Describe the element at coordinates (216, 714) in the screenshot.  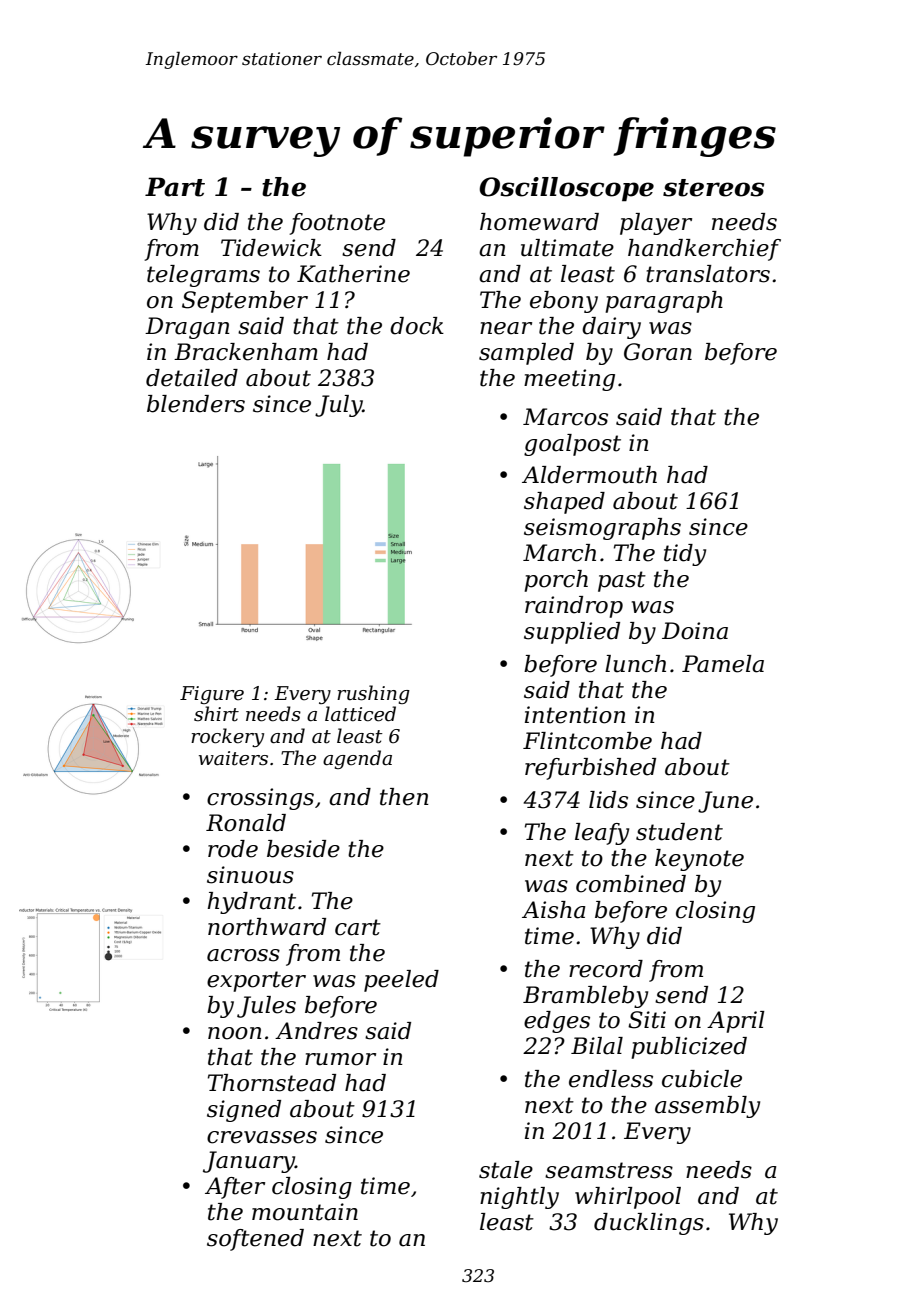
I see `shirt` at that location.
